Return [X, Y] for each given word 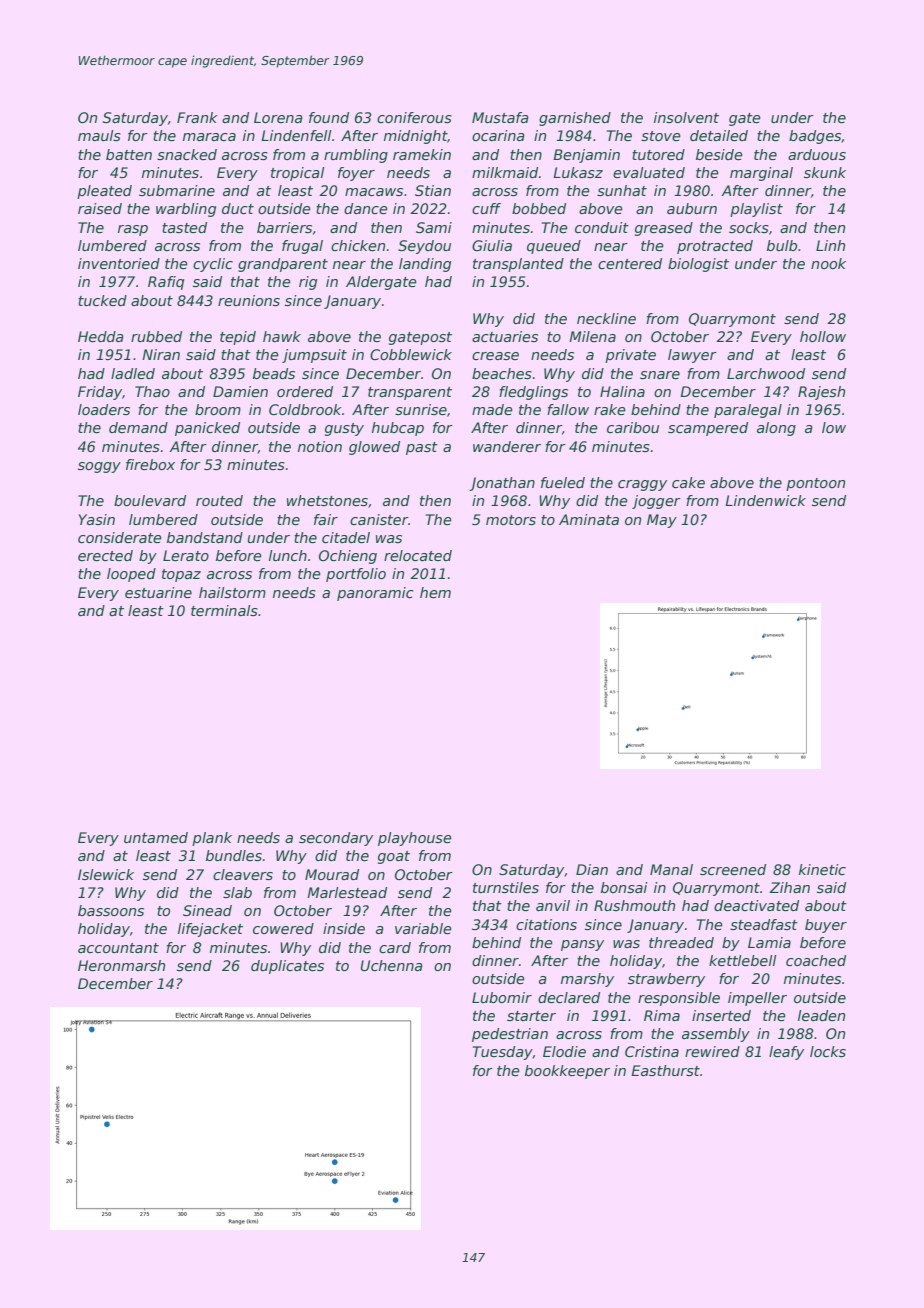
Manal [671, 869]
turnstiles [506, 887]
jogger [656, 502]
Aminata [589, 519]
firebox [150, 464]
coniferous [414, 117]
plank [212, 839]
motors [511, 520]
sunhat [622, 190]
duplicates [287, 967]
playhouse [415, 839]
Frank [197, 117]
